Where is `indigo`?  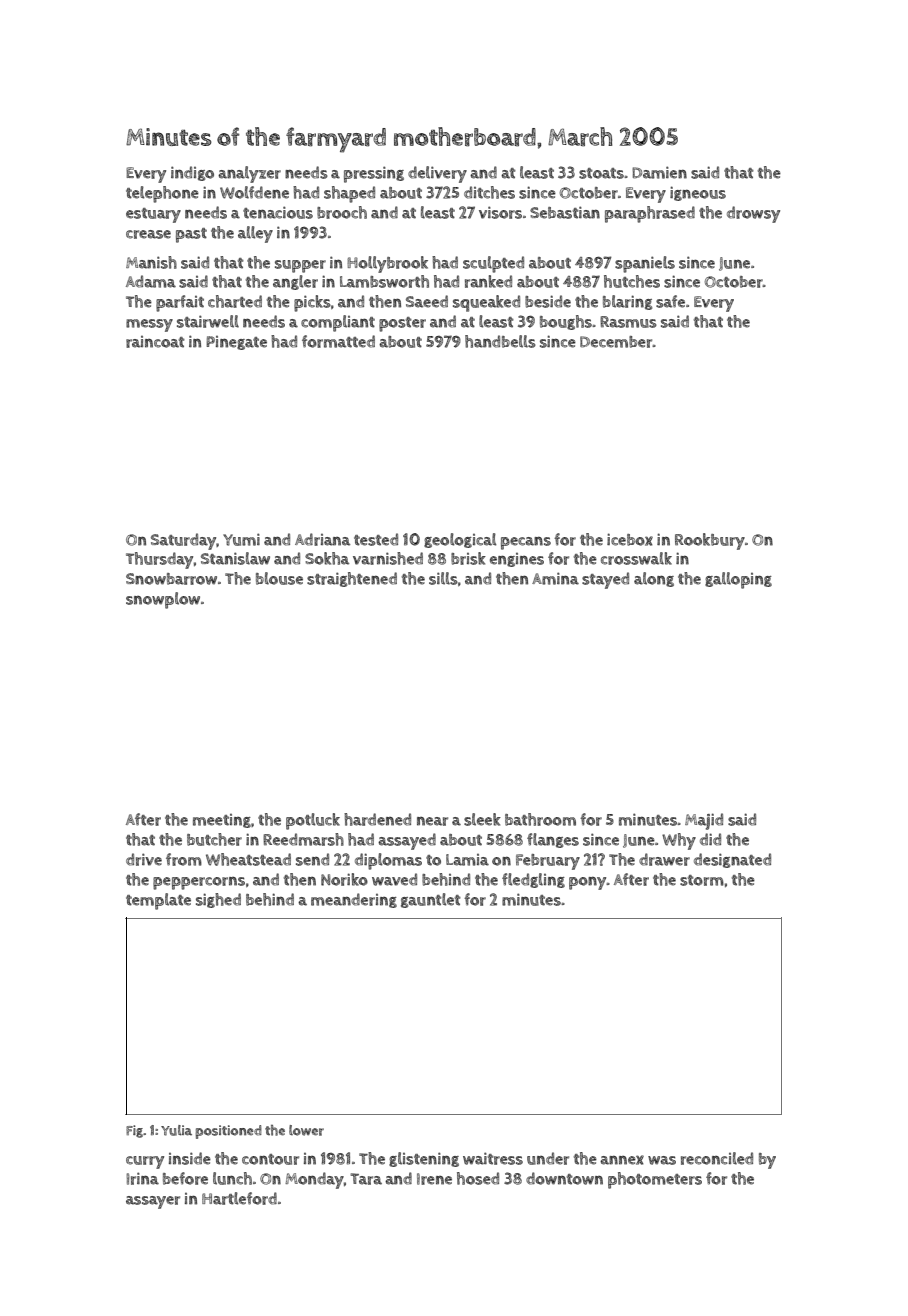 indigo is located at coordinates (192, 173).
